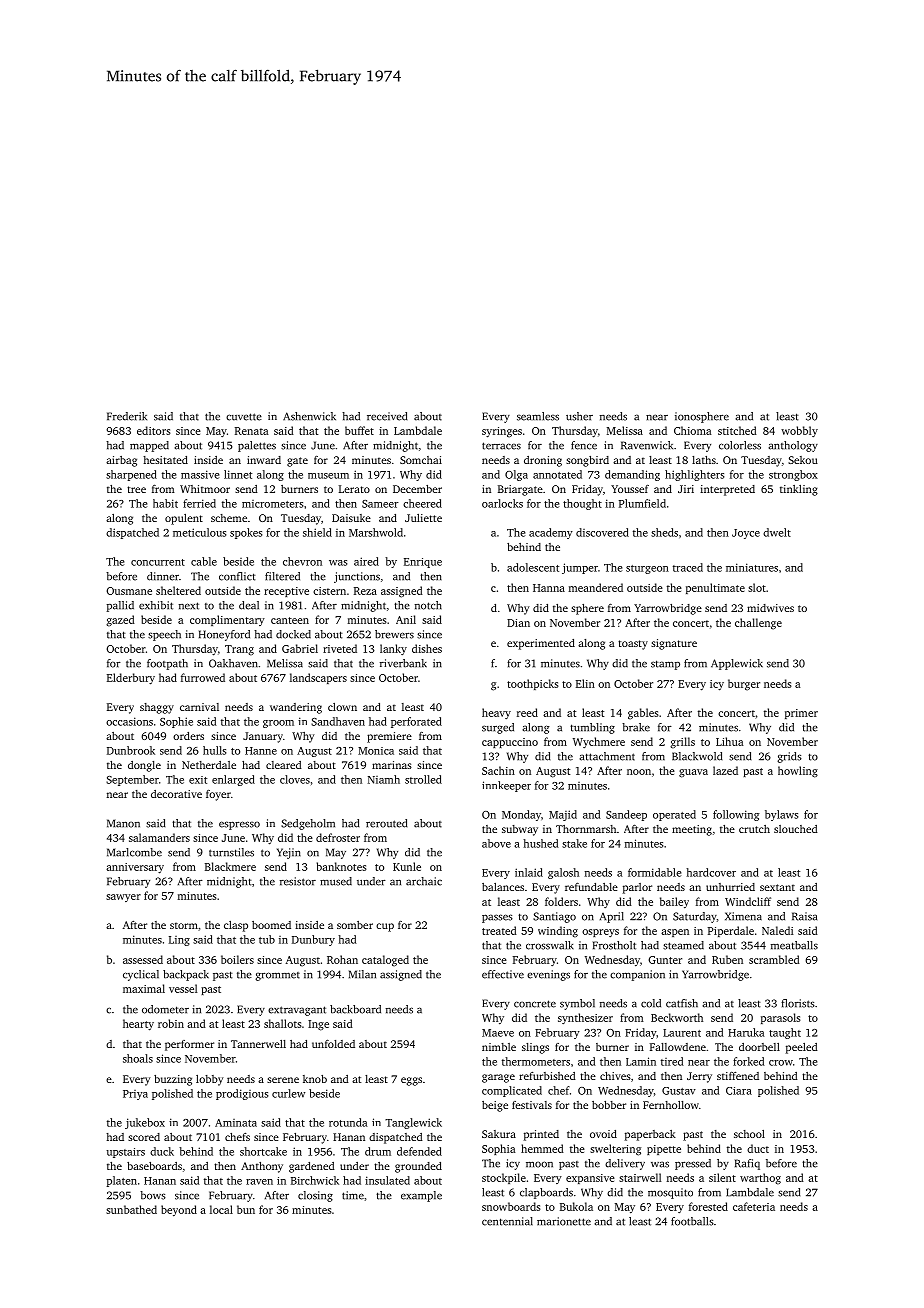 This document has width=924, height=1308. Describe the element at coordinates (423, 563) in the document. I see `Enrique` at that location.
